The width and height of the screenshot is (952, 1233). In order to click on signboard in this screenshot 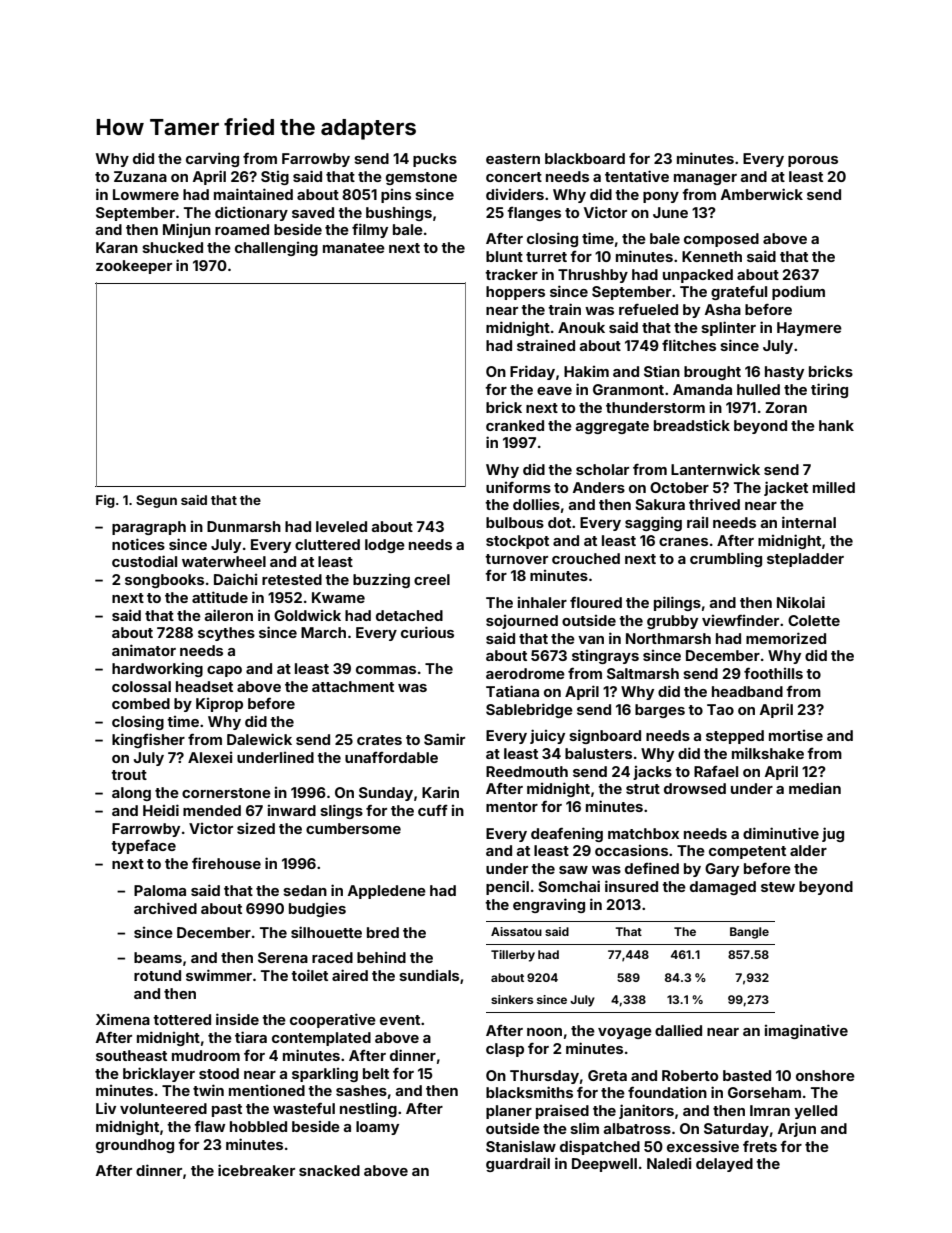, I will do `click(605, 736)`.
